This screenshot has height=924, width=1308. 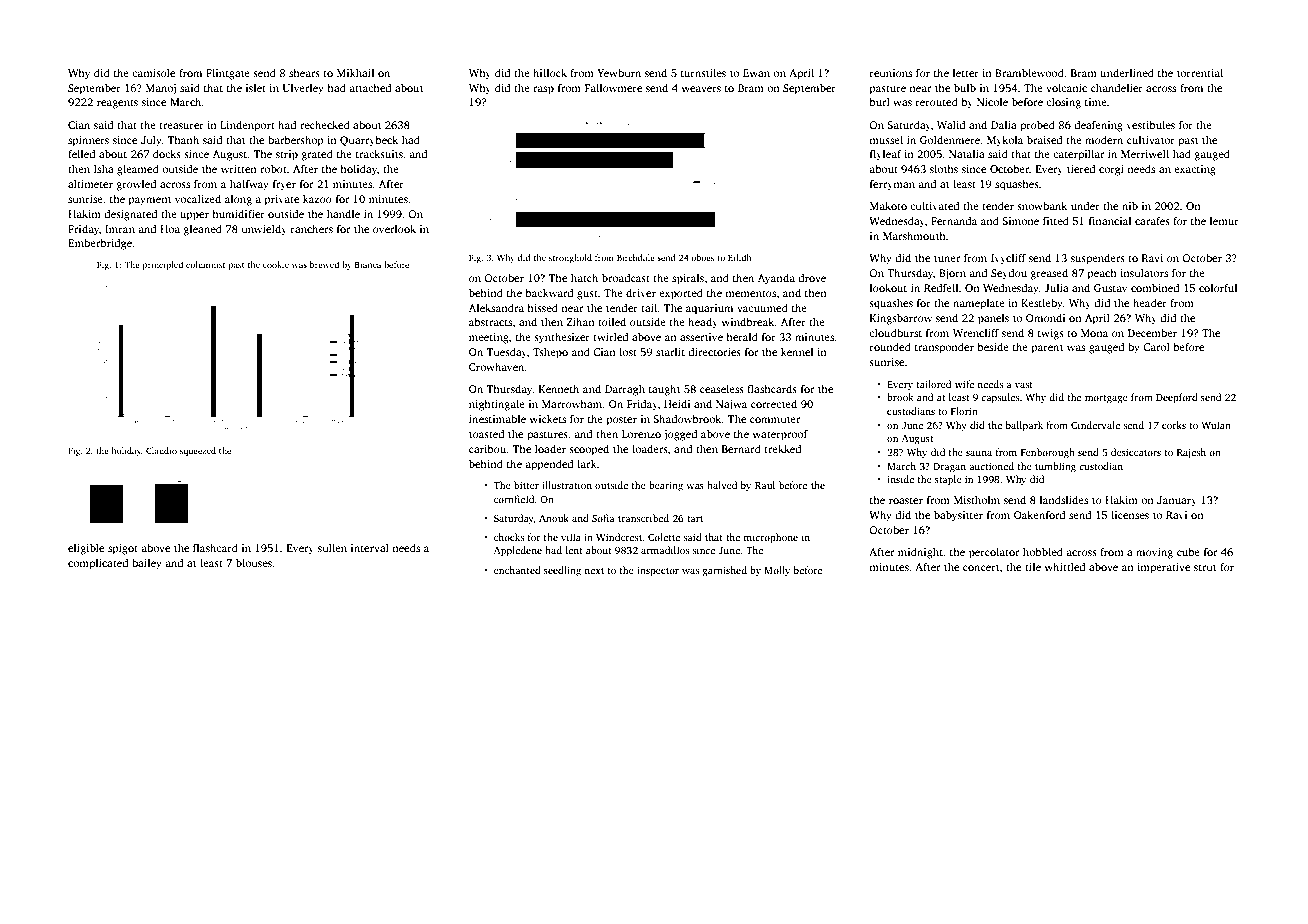 What do you see at coordinates (161, 450) in the screenshot?
I see `Claudio` at bounding box center [161, 450].
